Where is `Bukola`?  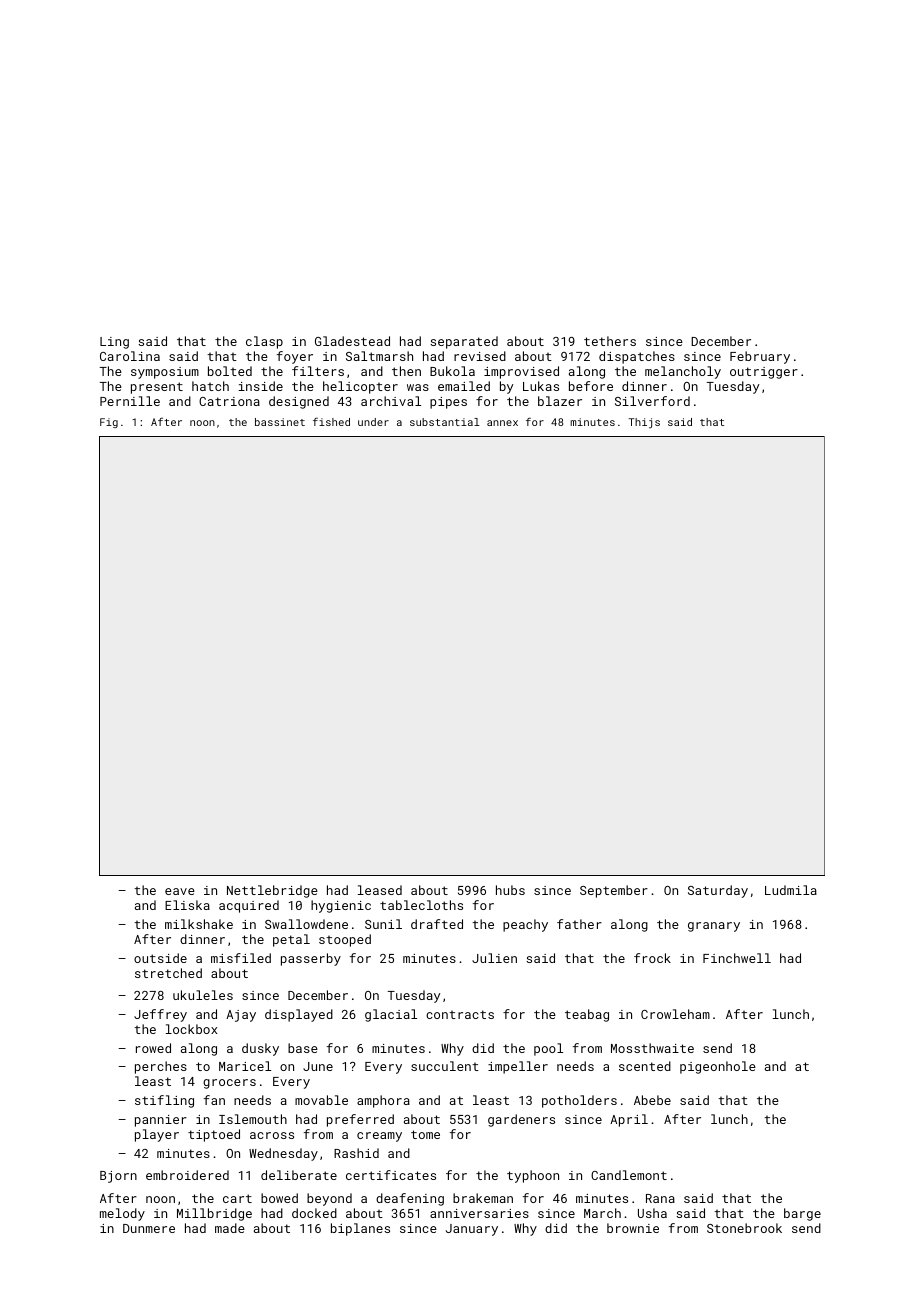
Bukola is located at coordinates (452, 371).
